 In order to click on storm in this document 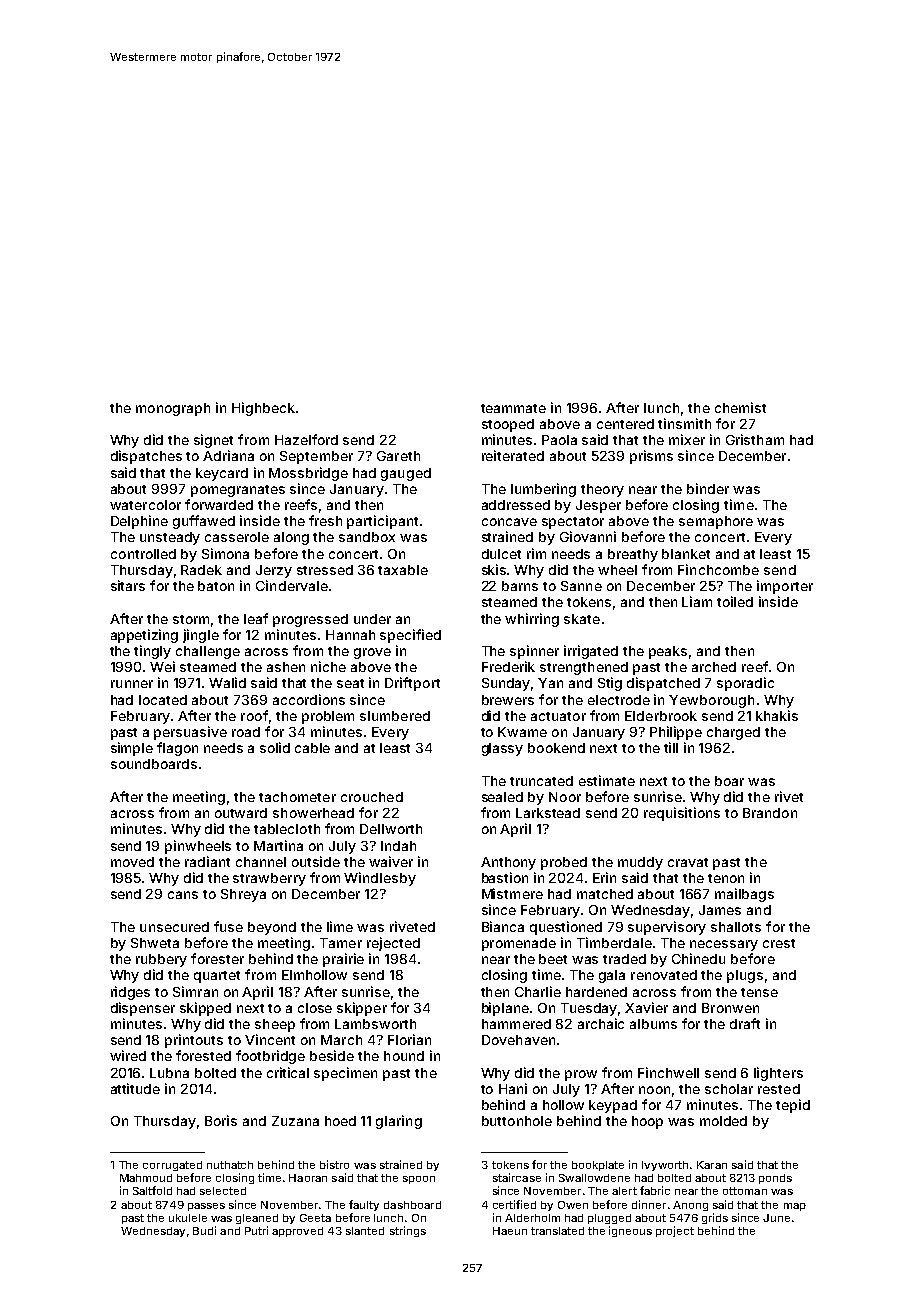, I will do `click(191, 619)`.
